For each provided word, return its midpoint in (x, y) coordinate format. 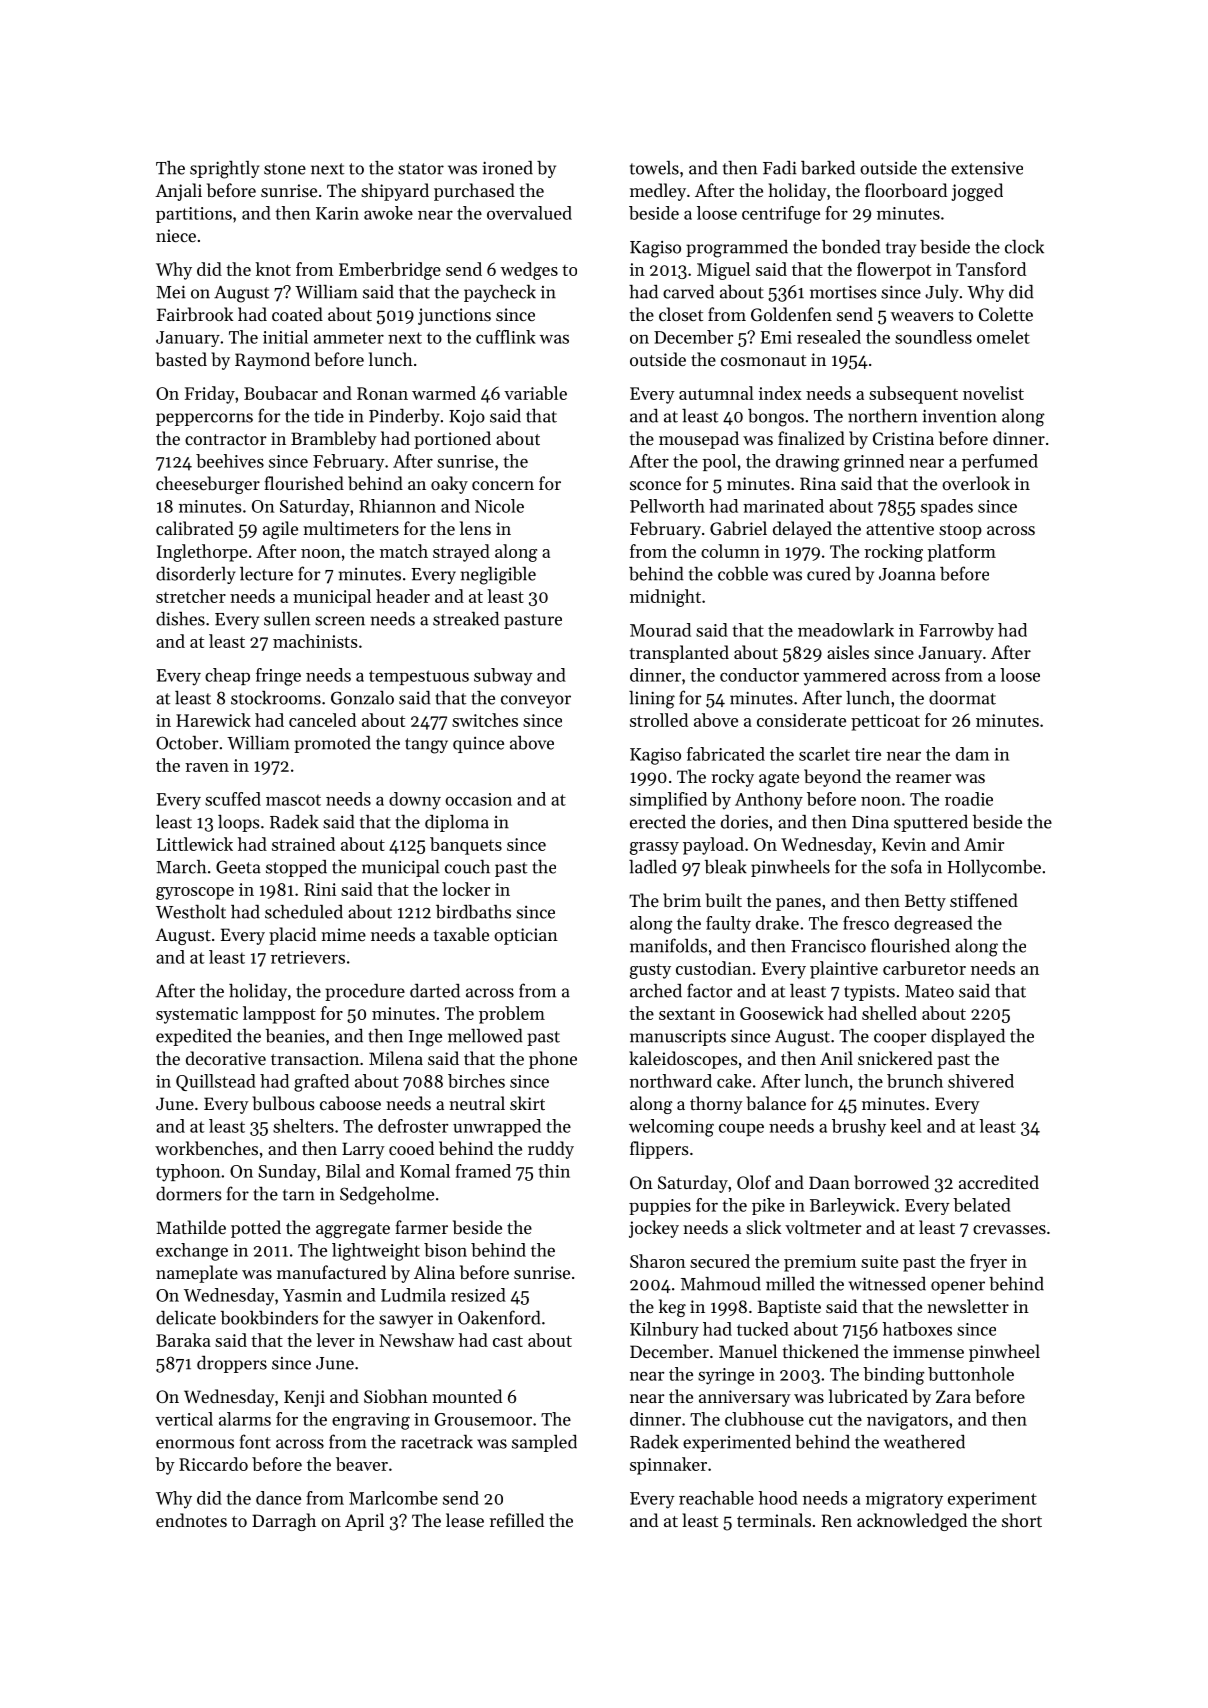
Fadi (779, 168)
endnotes (191, 1520)
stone (285, 169)
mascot (293, 800)
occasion (478, 799)
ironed (508, 168)
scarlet (824, 754)
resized (478, 1295)
